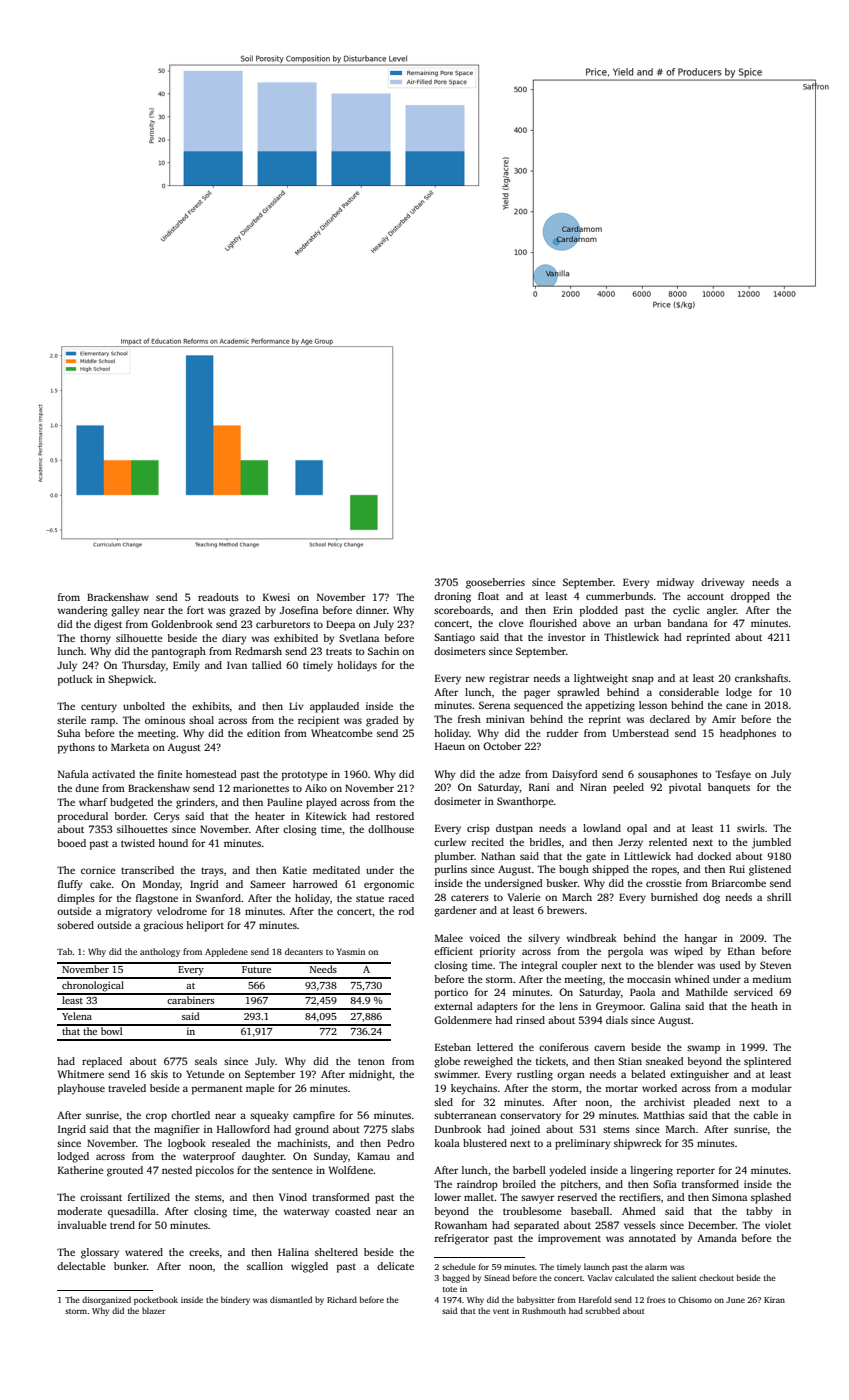 The width and height of the screenshot is (849, 1400). What do you see at coordinates (81, 1089) in the screenshot?
I see `playhouse` at bounding box center [81, 1089].
